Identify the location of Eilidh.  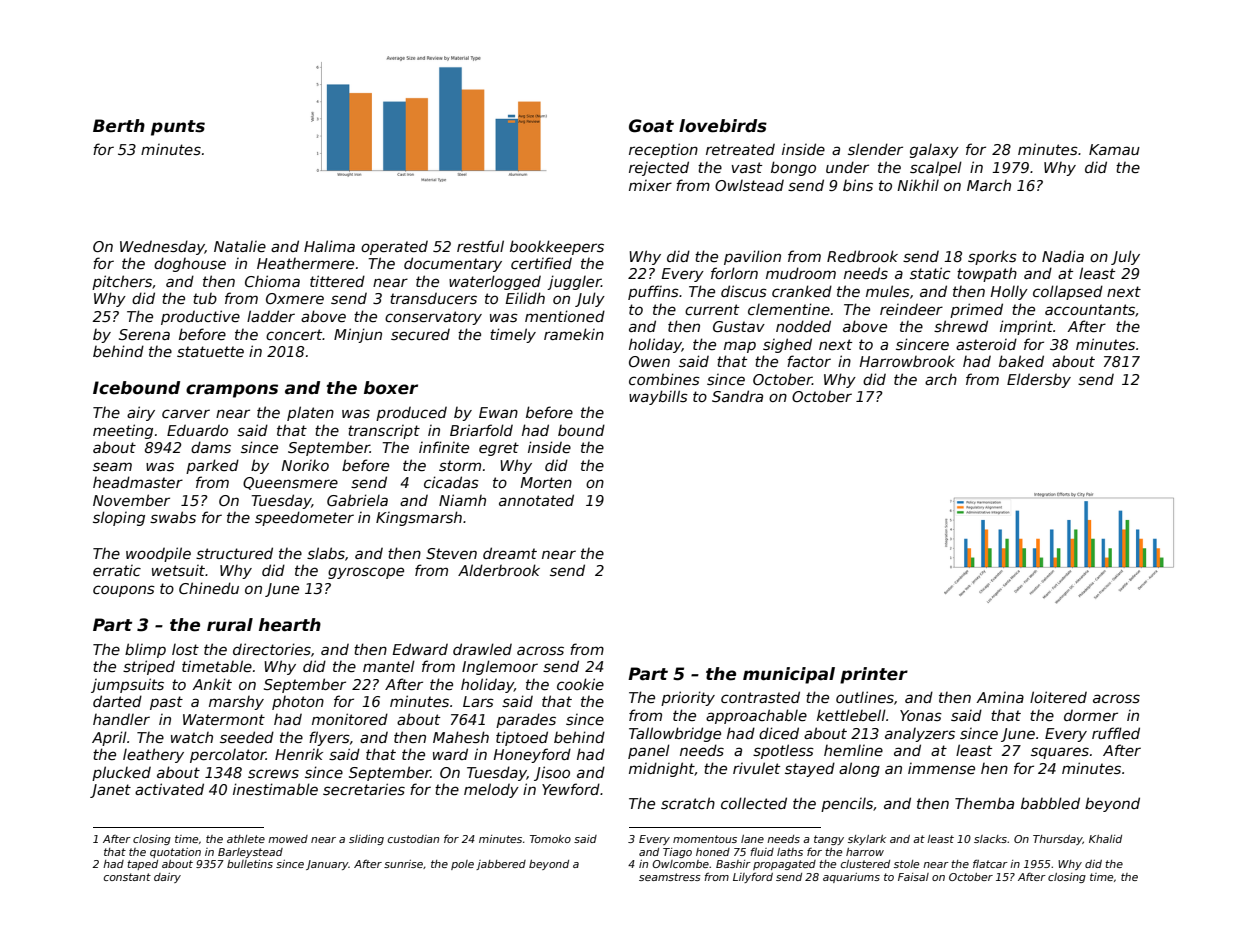
(525, 298).
